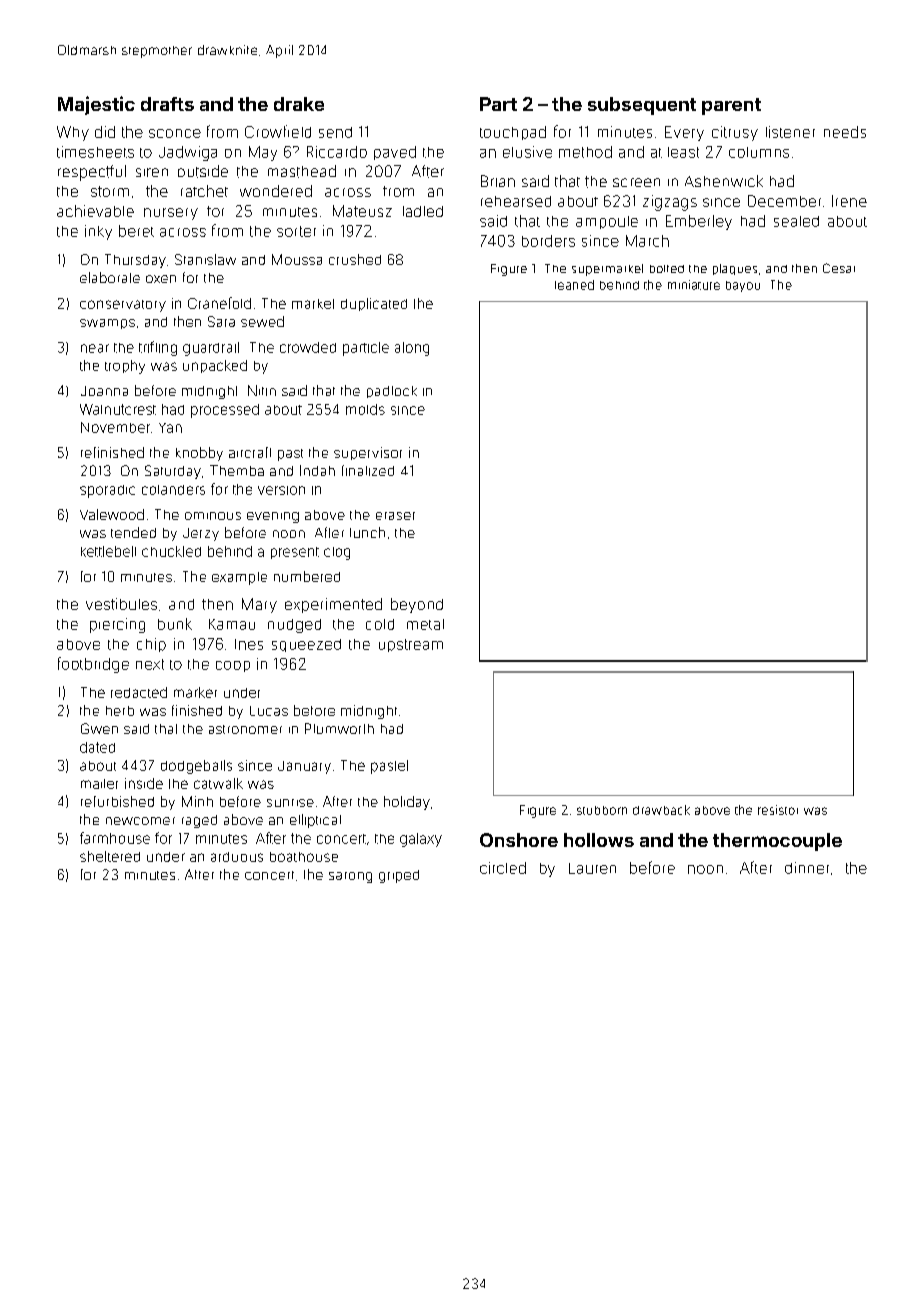 Image resolution: width=924 pixels, height=1314 pixels. I want to click on processed, so click(225, 411).
